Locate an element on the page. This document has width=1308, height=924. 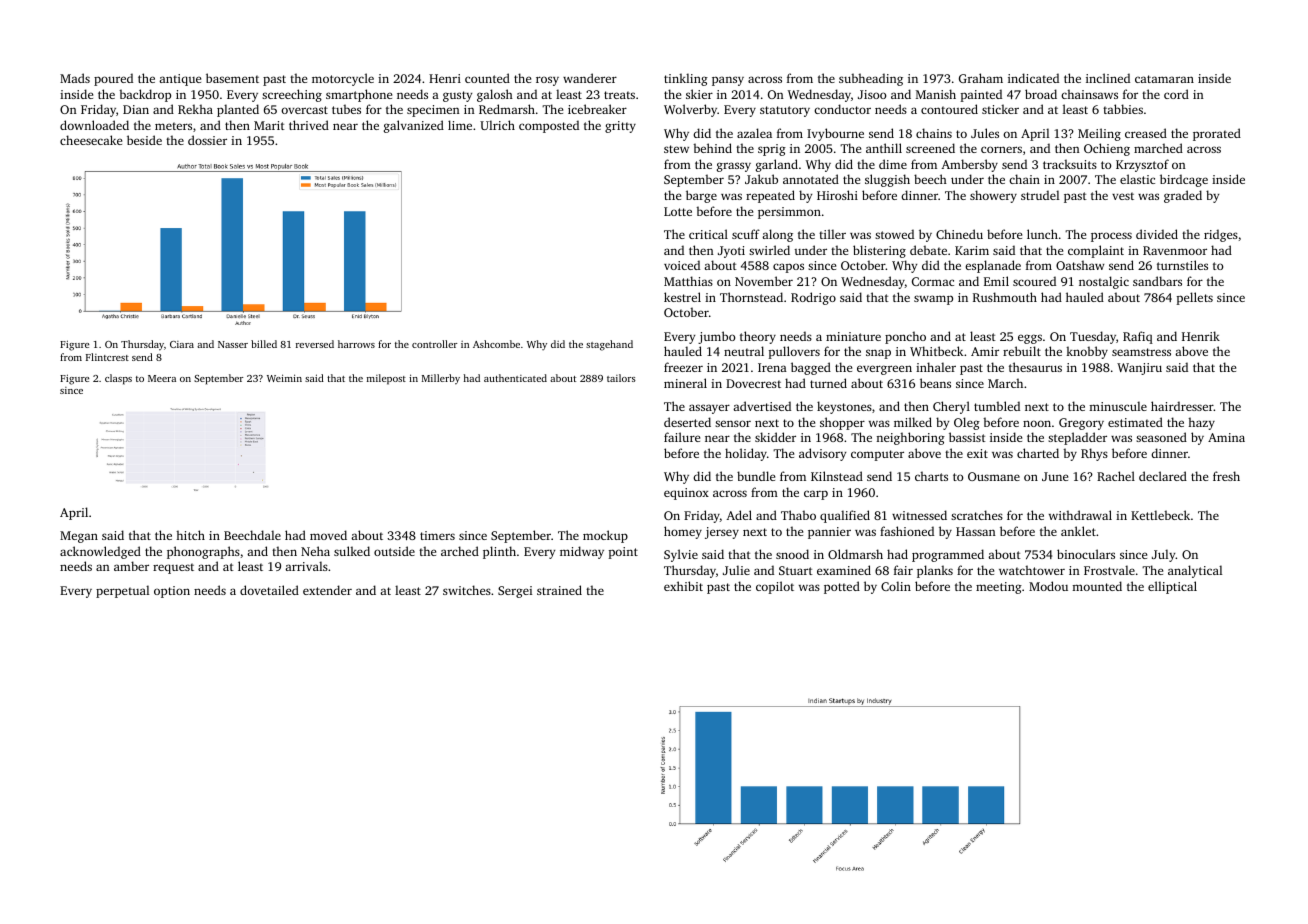
Rodrigo is located at coordinates (813, 298).
